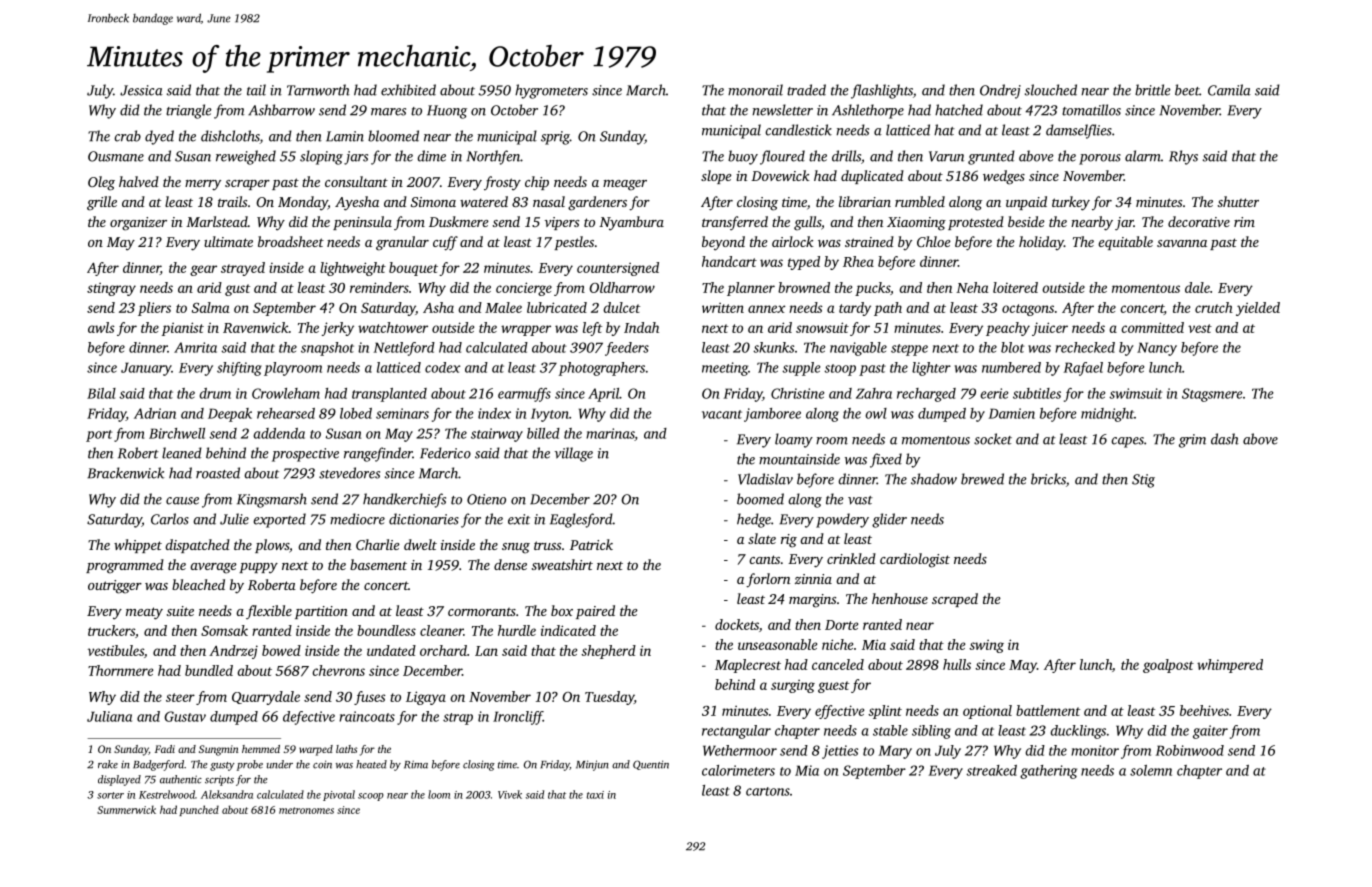 Image resolution: width=1372 pixels, height=887 pixels. I want to click on granular, so click(402, 243).
